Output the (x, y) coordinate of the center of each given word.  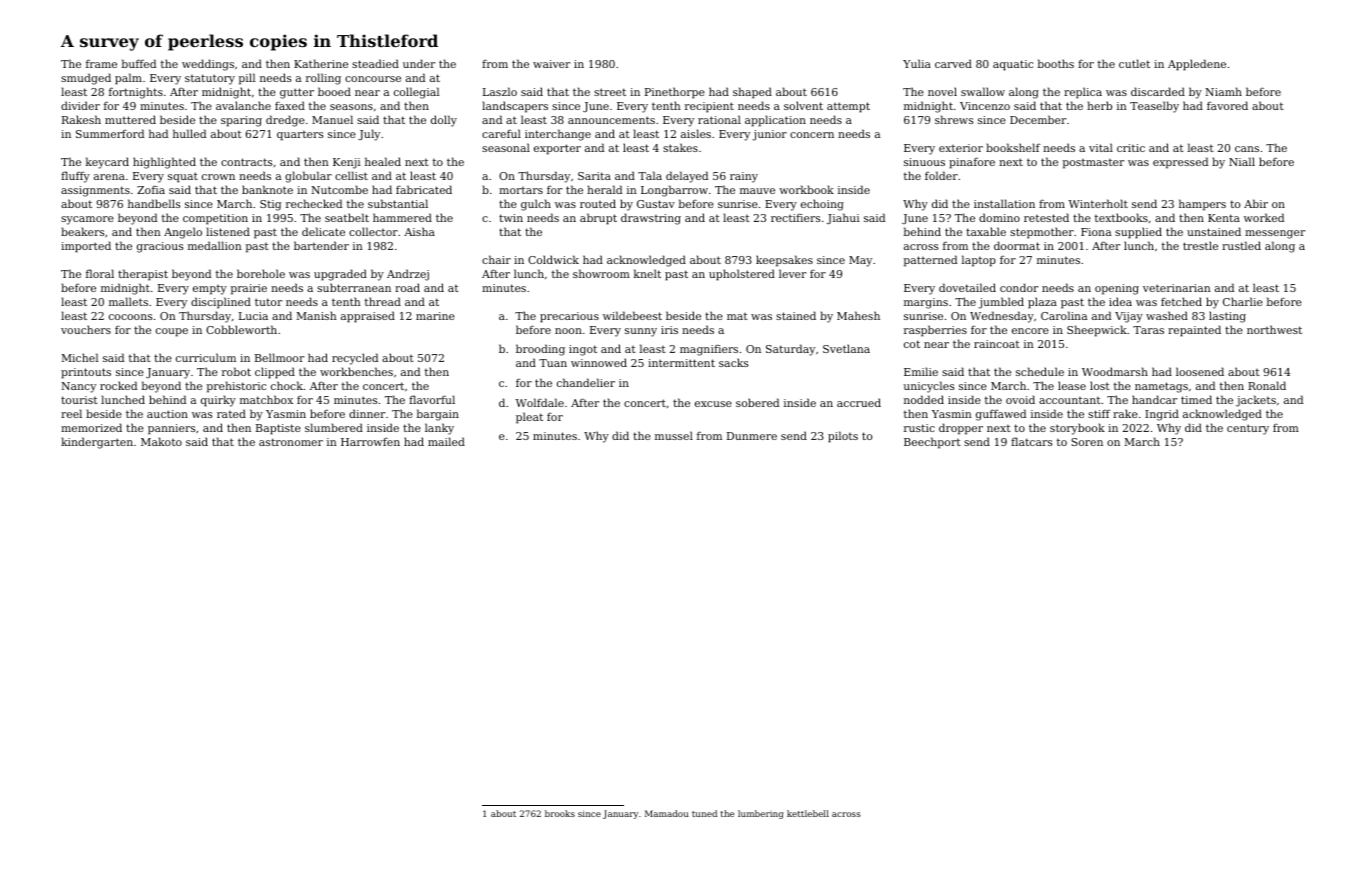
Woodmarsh (1115, 371)
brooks (560, 813)
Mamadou (667, 813)
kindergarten (97, 443)
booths (1056, 63)
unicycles (929, 387)
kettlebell (808, 813)
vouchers (86, 329)
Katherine (321, 63)
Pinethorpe (675, 93)
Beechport (932, 443)
